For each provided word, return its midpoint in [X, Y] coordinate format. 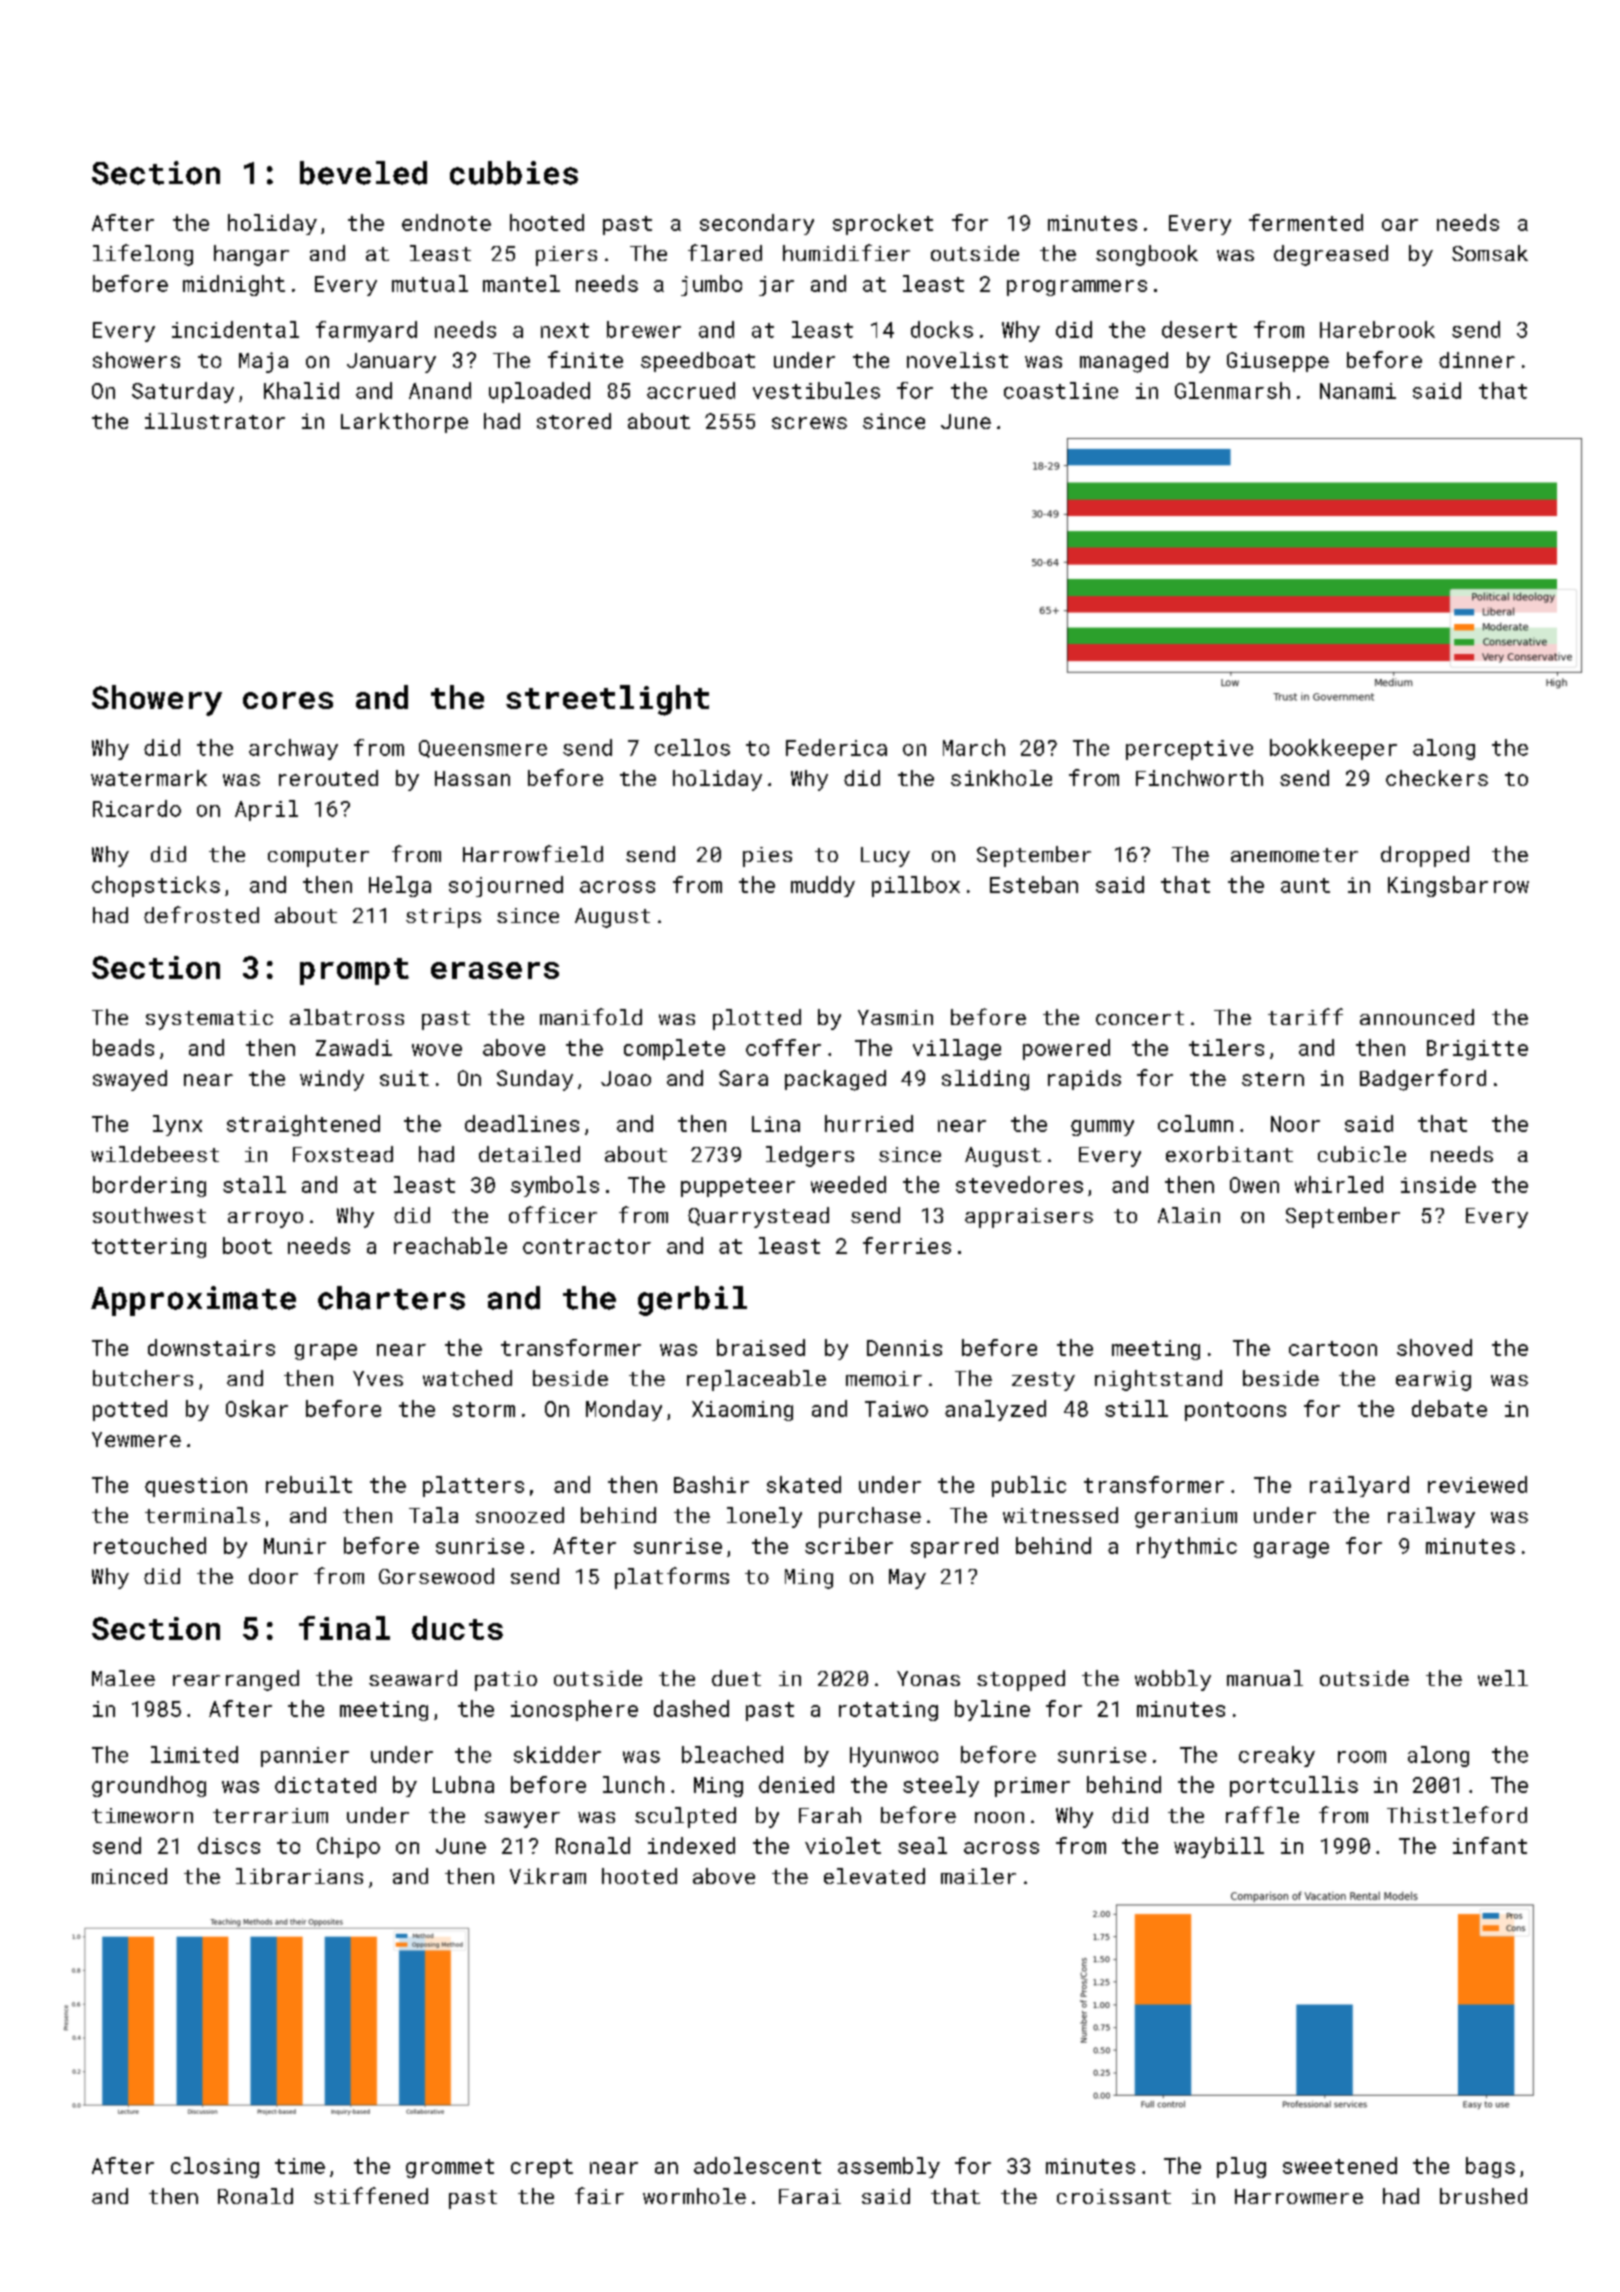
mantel [521, 283]
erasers [495, 970]
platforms [672, 1578]
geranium [1186, 1518]
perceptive [1189, 750]
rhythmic [1187, 1547]
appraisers [1029, 1218]
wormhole [694, 2196]
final [344, 1628]
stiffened [371, 2195]
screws [809, 423]
